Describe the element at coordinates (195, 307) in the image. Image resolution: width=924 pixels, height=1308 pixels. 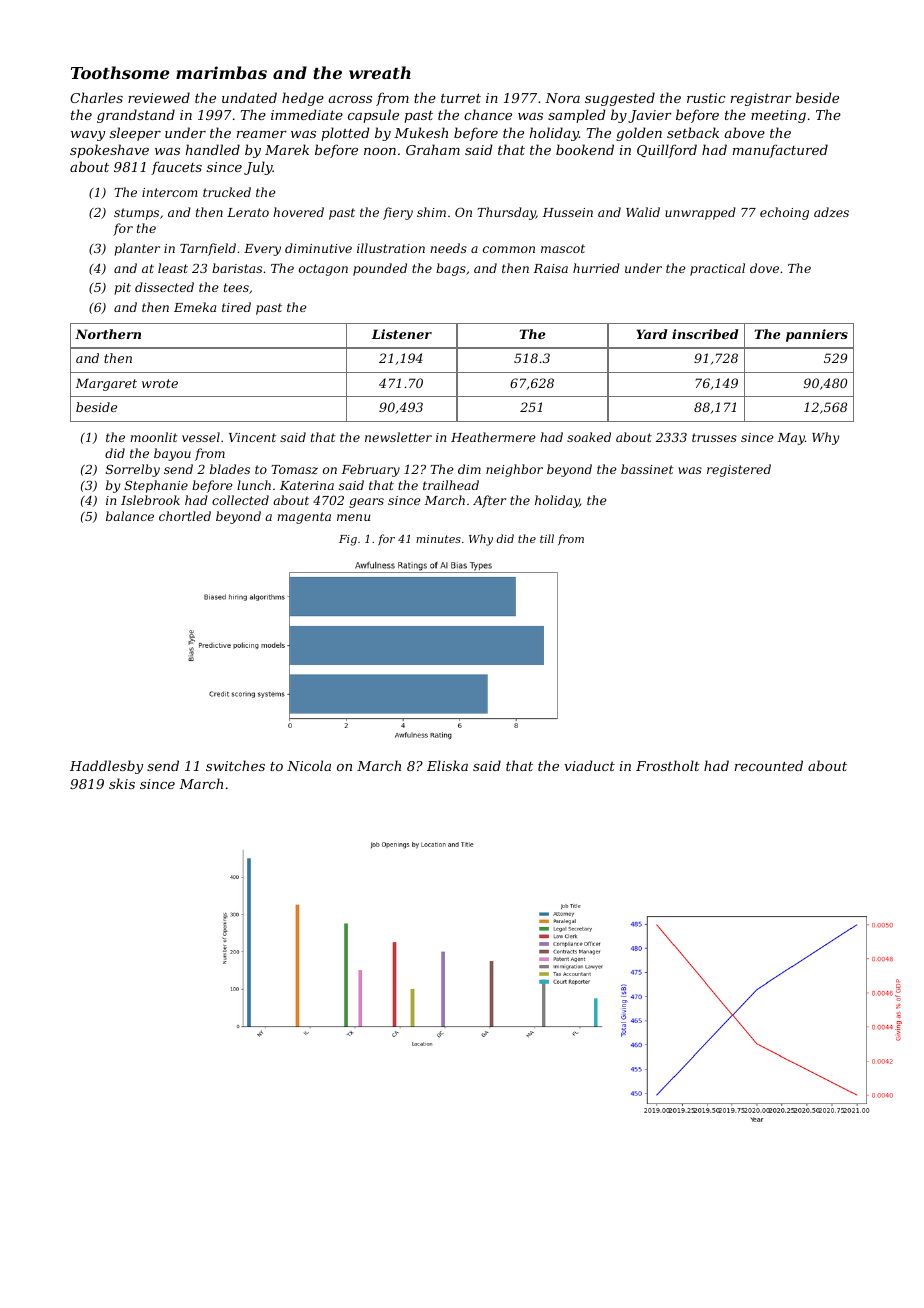
I see `Emeka` at that location.
